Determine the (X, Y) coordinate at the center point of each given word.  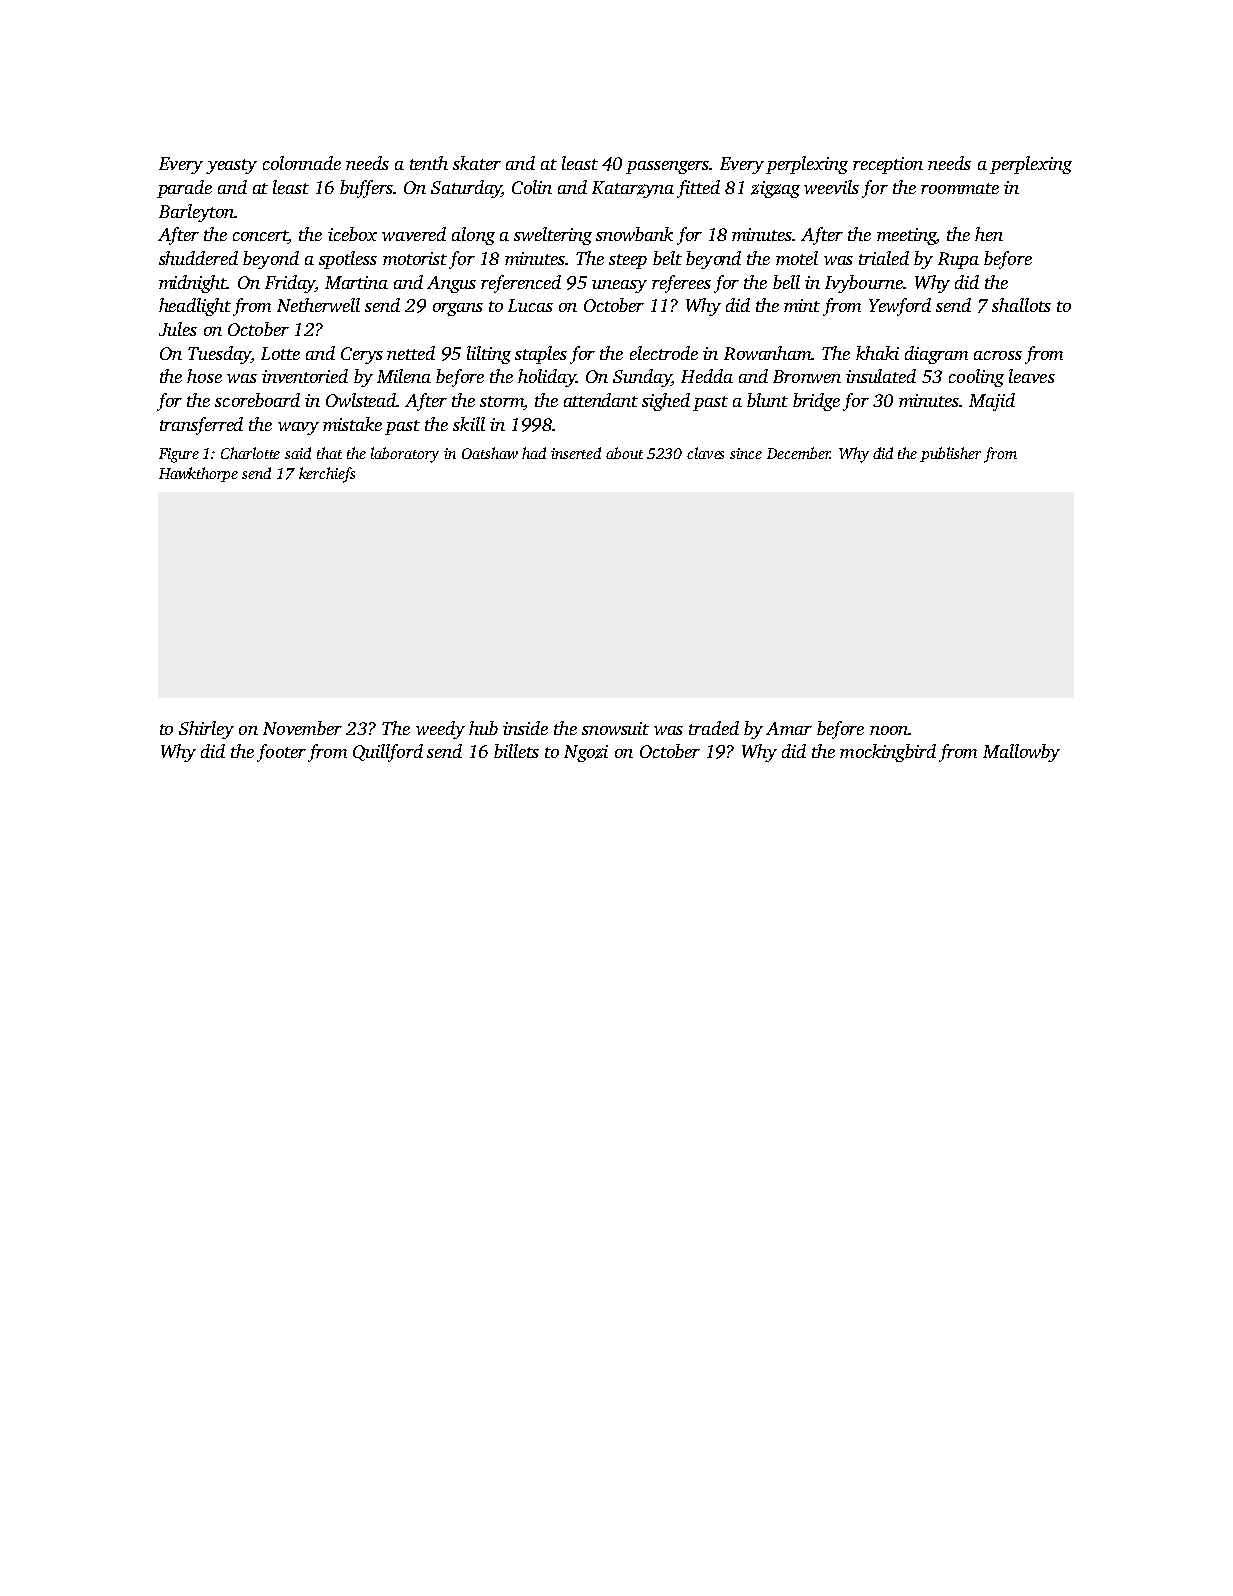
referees (681, 284)
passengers (667, 167)
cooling (976, 378)
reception (888, 165)
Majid (992, 402)
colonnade (302, 163)
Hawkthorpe (198, 474)
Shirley (206, 730)
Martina (356, 282)
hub (483, 728)
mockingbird (888, 753)
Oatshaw (490, 453)
